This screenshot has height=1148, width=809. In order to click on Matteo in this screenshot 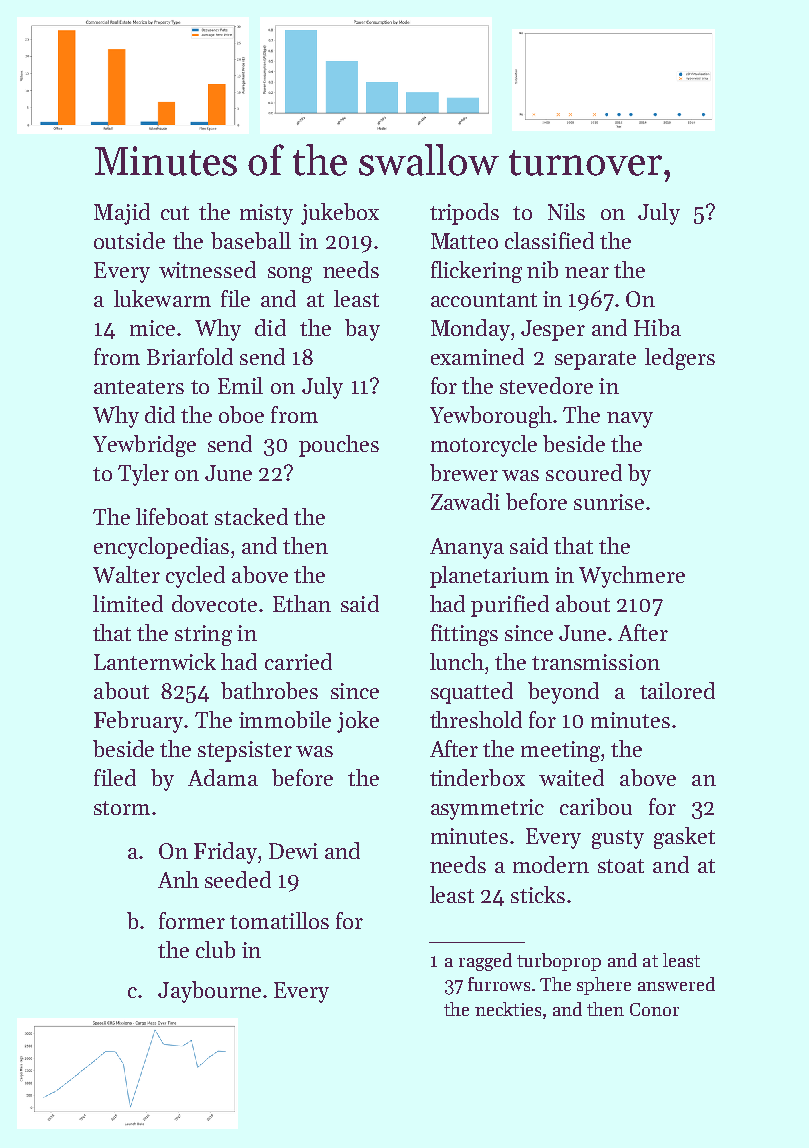, I will do `click(464, 241)`.
